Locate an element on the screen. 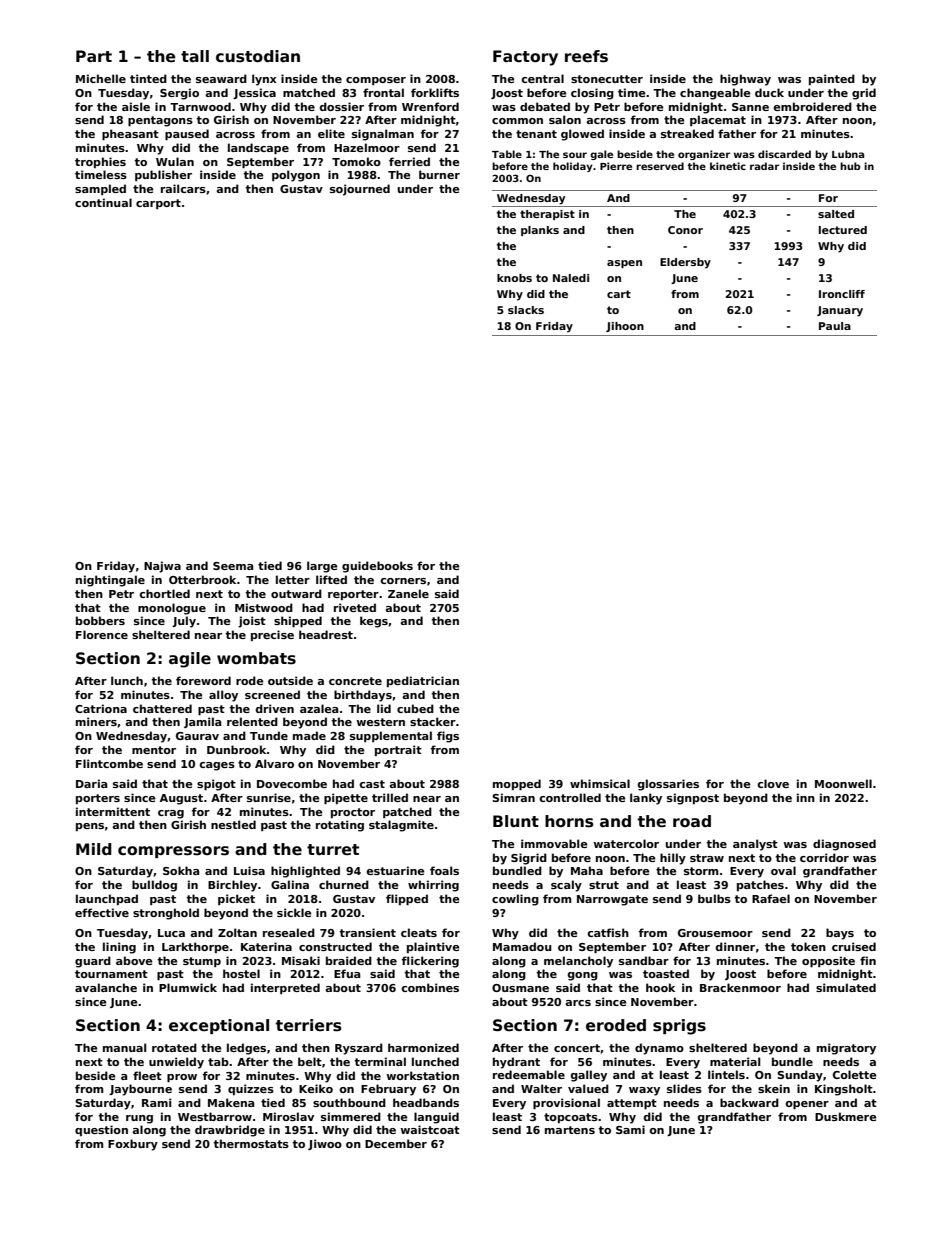 This screenshot has width=952, height=1233. Zanele is located at coordinates (408, 593).
